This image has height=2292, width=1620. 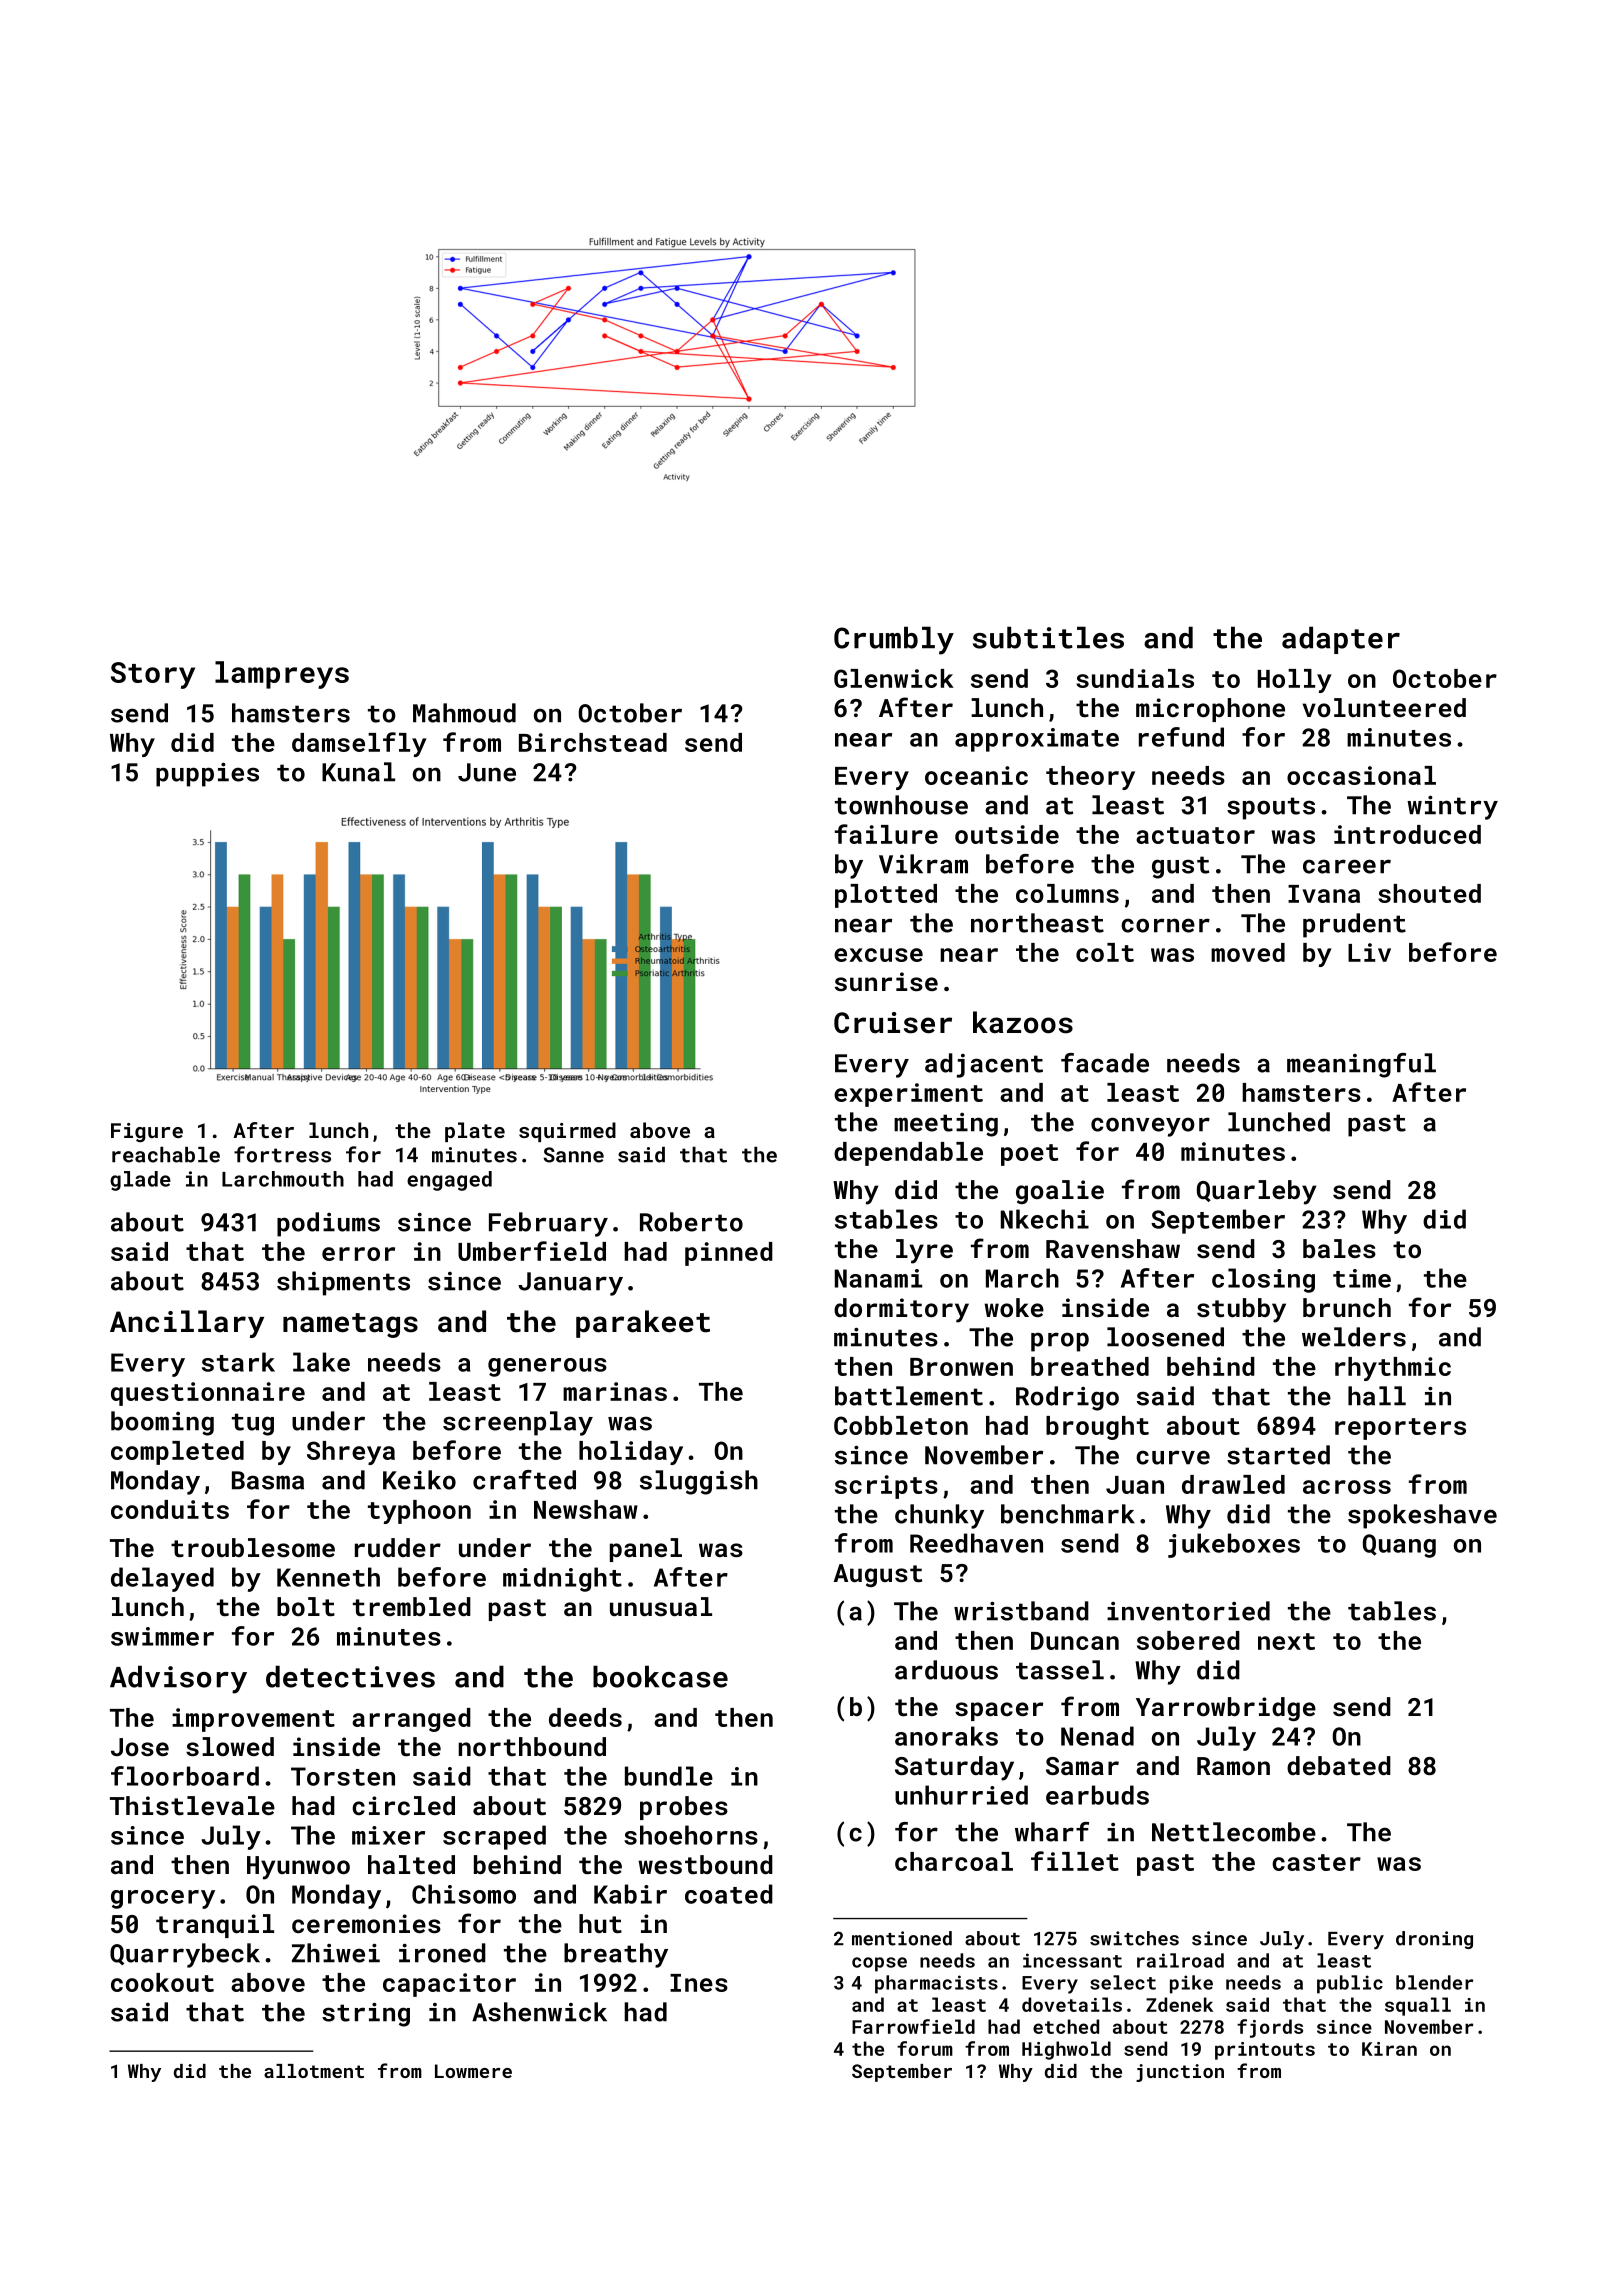 I want to click on shipments, so click(x=343, y=1283).
